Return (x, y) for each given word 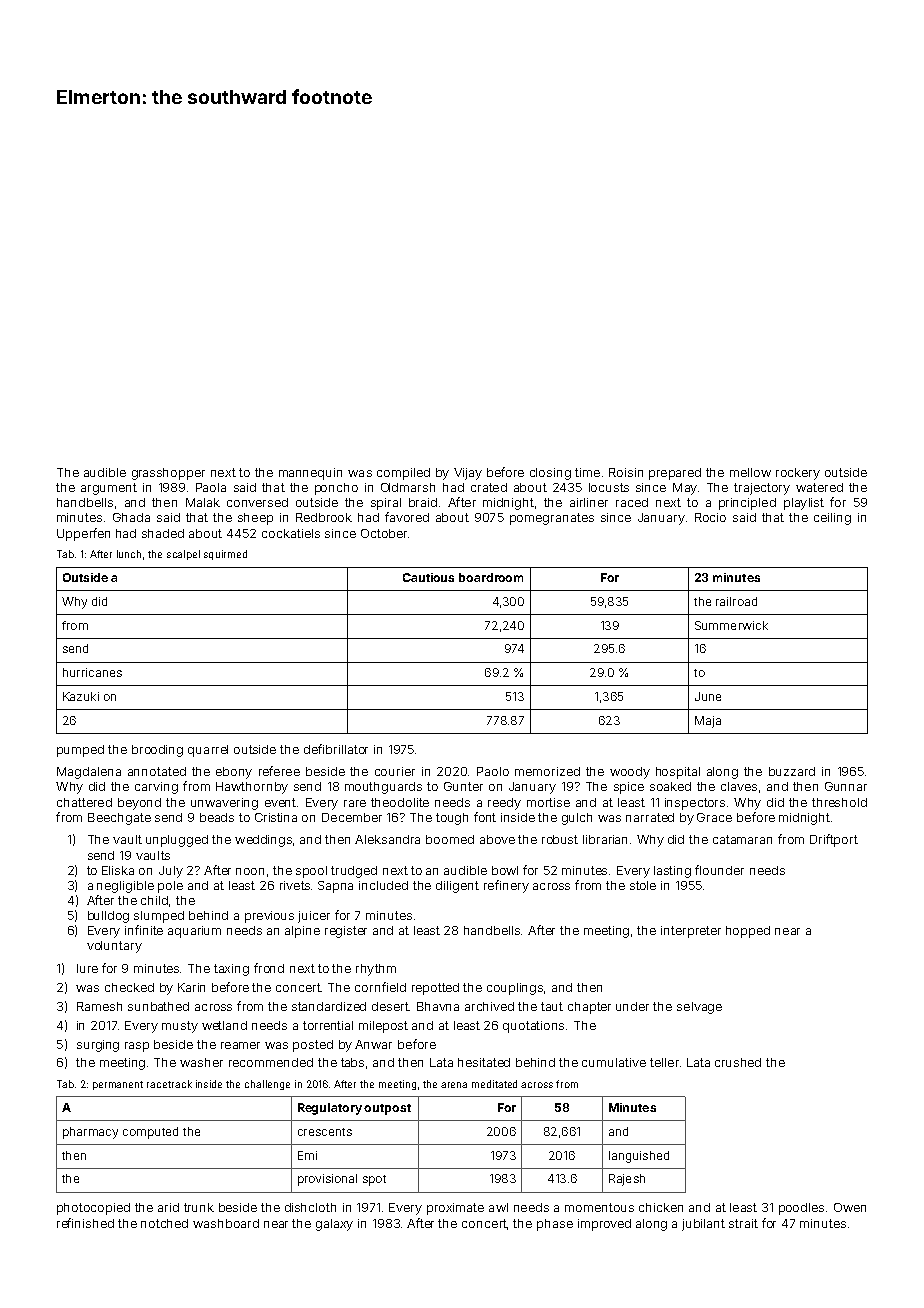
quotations (533, 1027)
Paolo (493, 771)
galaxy (334, 1225)
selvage (699, 1008)
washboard (226, 1223)
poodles (801, 1209)
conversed (257, 502)
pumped (80, 751)
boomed (450, 839)
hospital (678, 773)
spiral (386, 504)
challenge (267, 1085)
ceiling (832, 519)
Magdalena (89, 773)
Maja (708, 722)
